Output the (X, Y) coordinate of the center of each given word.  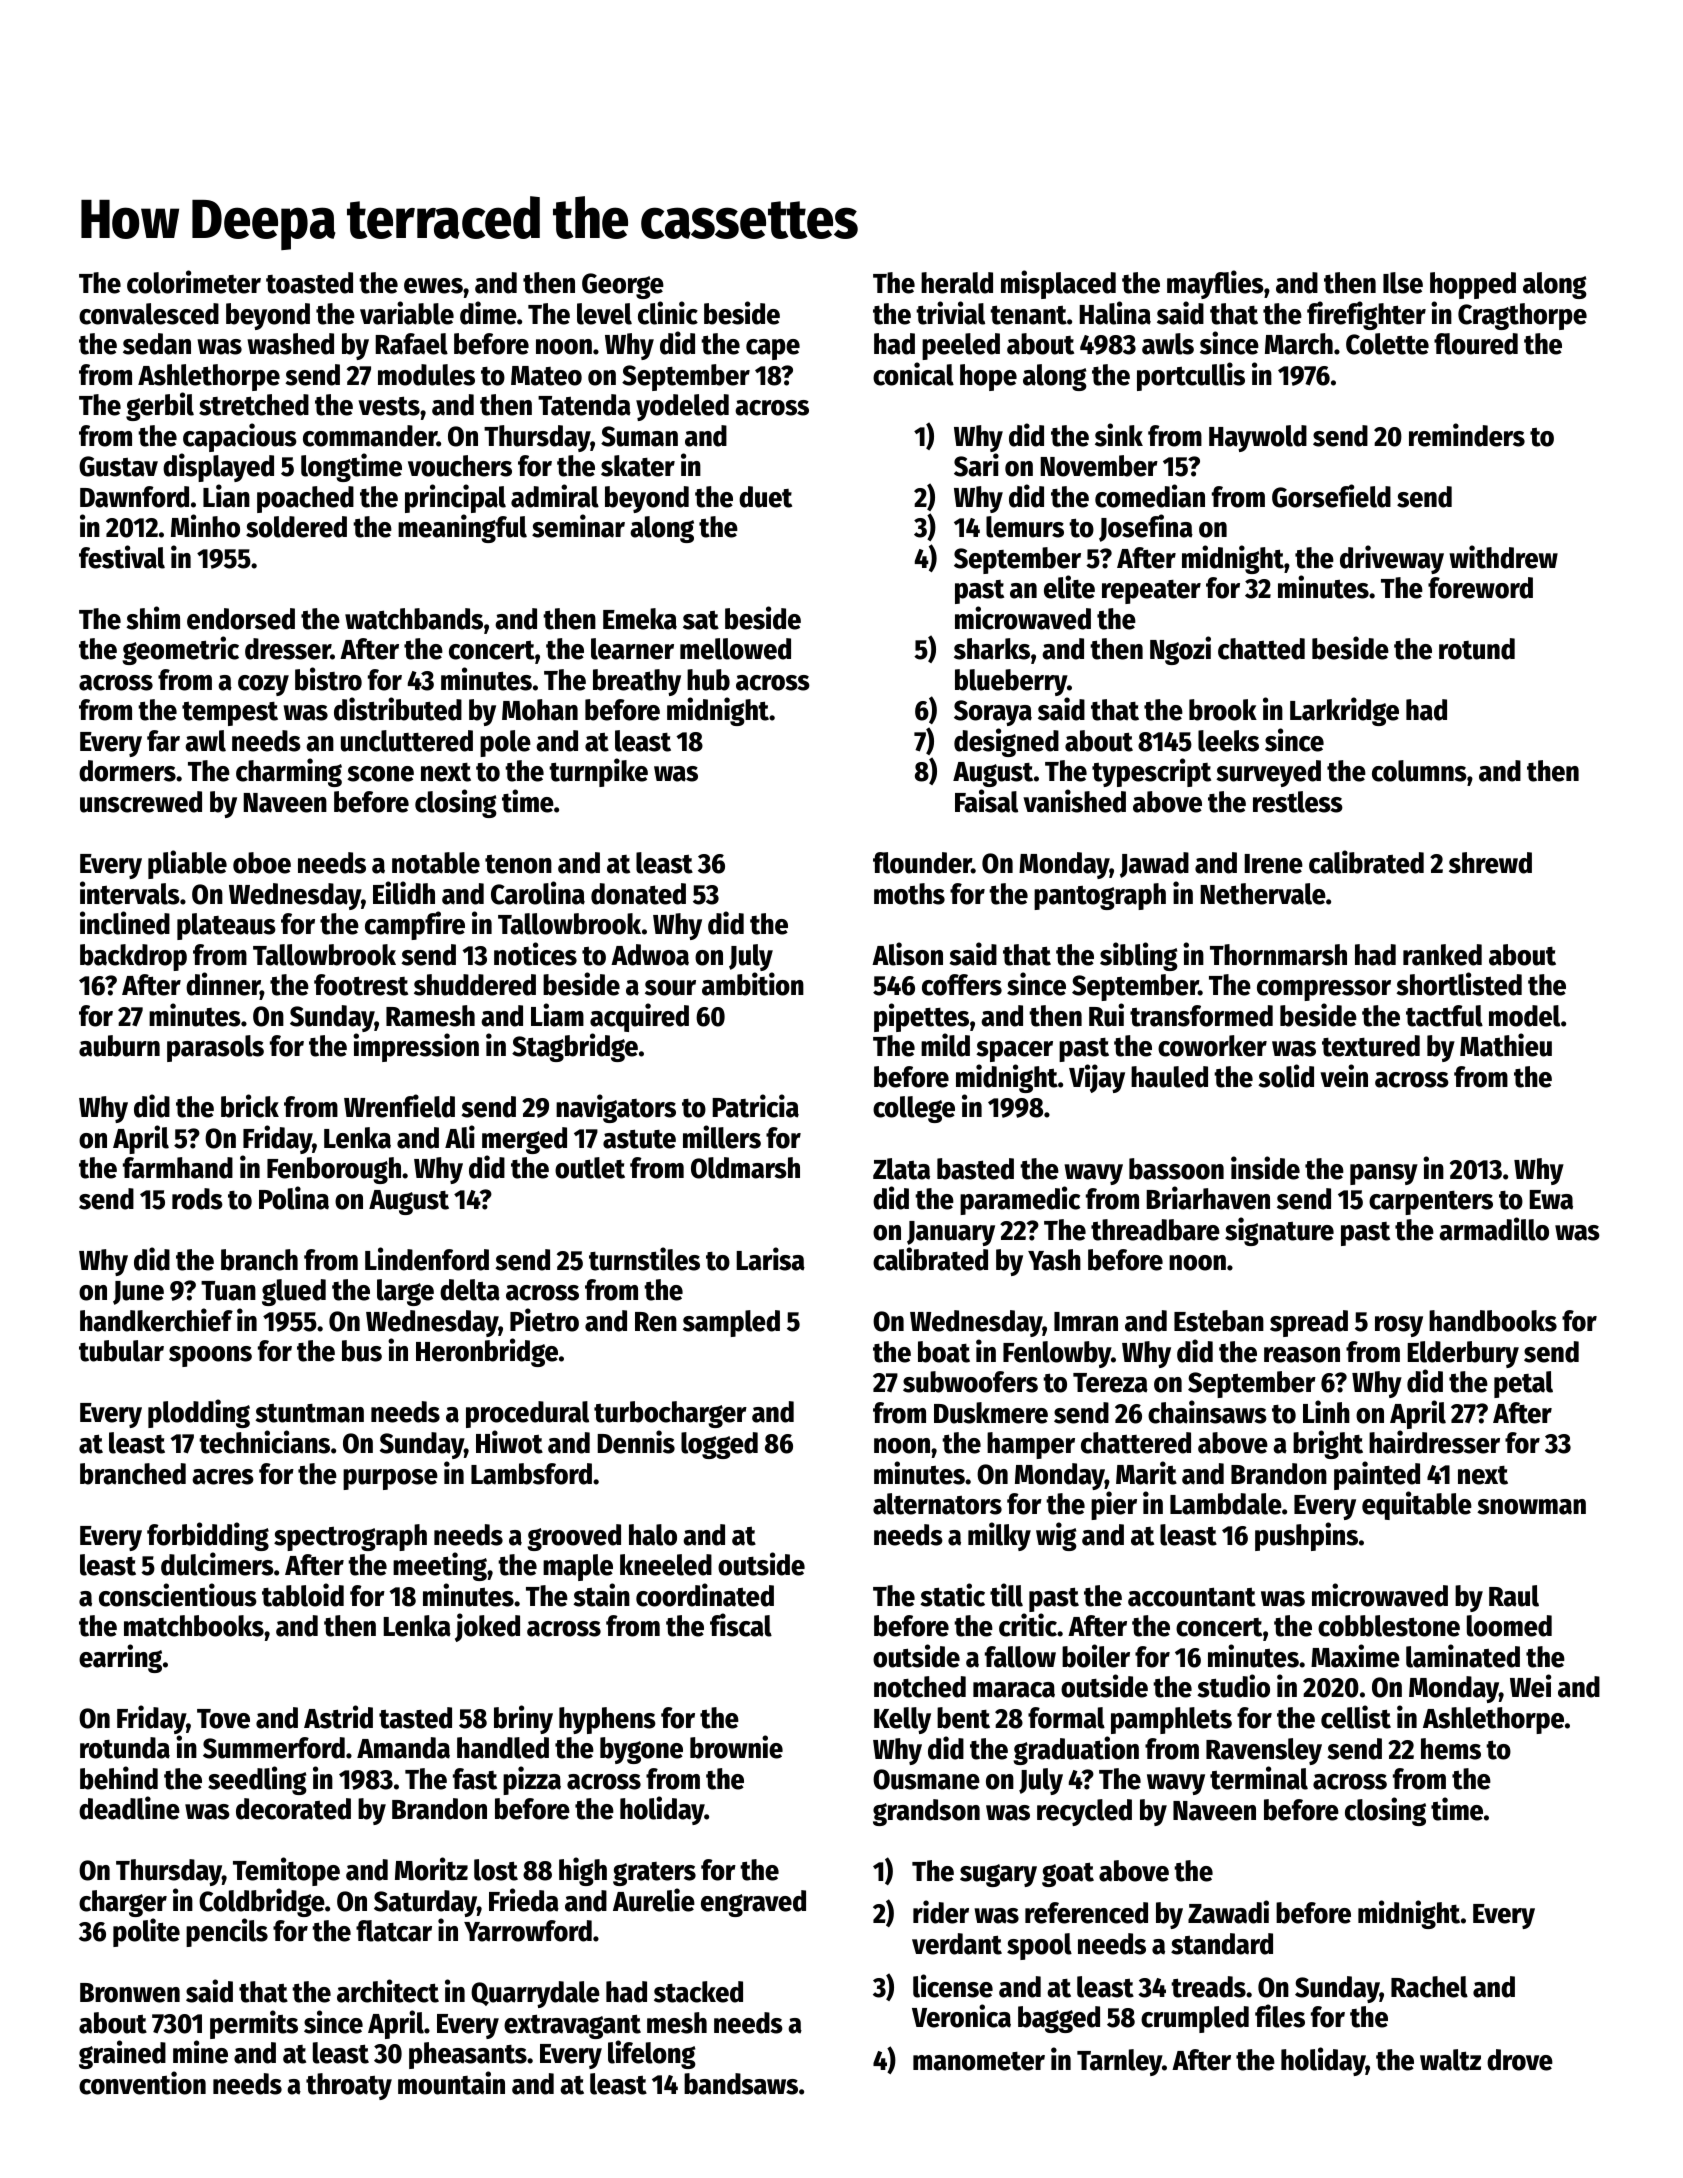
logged (719, 1445)
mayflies (1215, 284)
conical (913, 374)
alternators (937, 1504)
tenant (1028, 315)
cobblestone (1389, 1626)
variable (407, 313)
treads (1208, 1987)
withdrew (1503, 557)
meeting (440, 1566)
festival (122, 557)
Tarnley (1119, 2062)
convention (142, 2083)
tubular (121, 1351)
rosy (1399, 1326)
